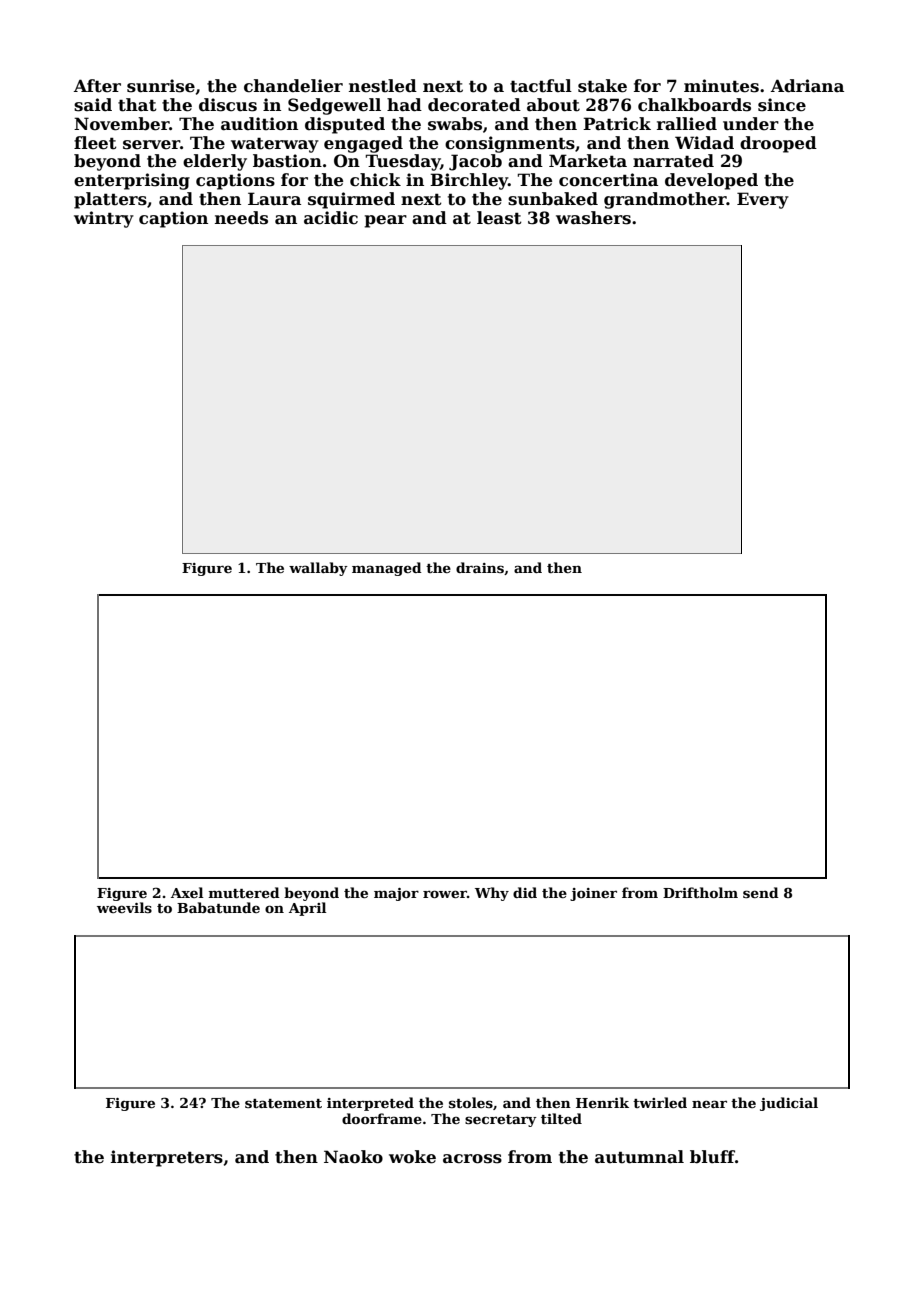 This screenshot has width=924, height=1314. I want to click on joiner, so click(593, 894).
